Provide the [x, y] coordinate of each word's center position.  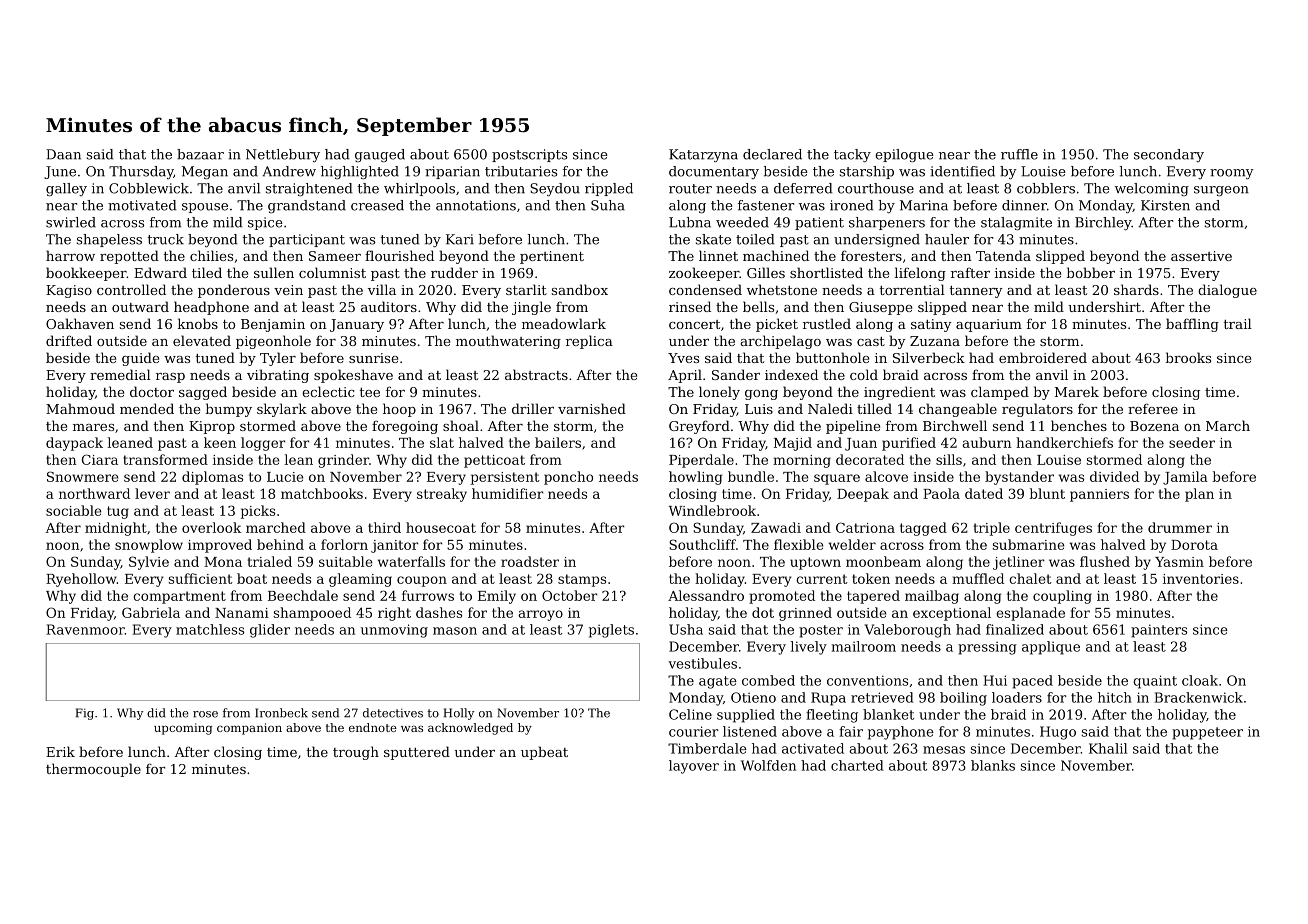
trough [356, 753]
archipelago [781, 342]
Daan [63, 154]
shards [1136, 289]
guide [140, 359]
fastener [766, 205]
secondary [1169, 155]
